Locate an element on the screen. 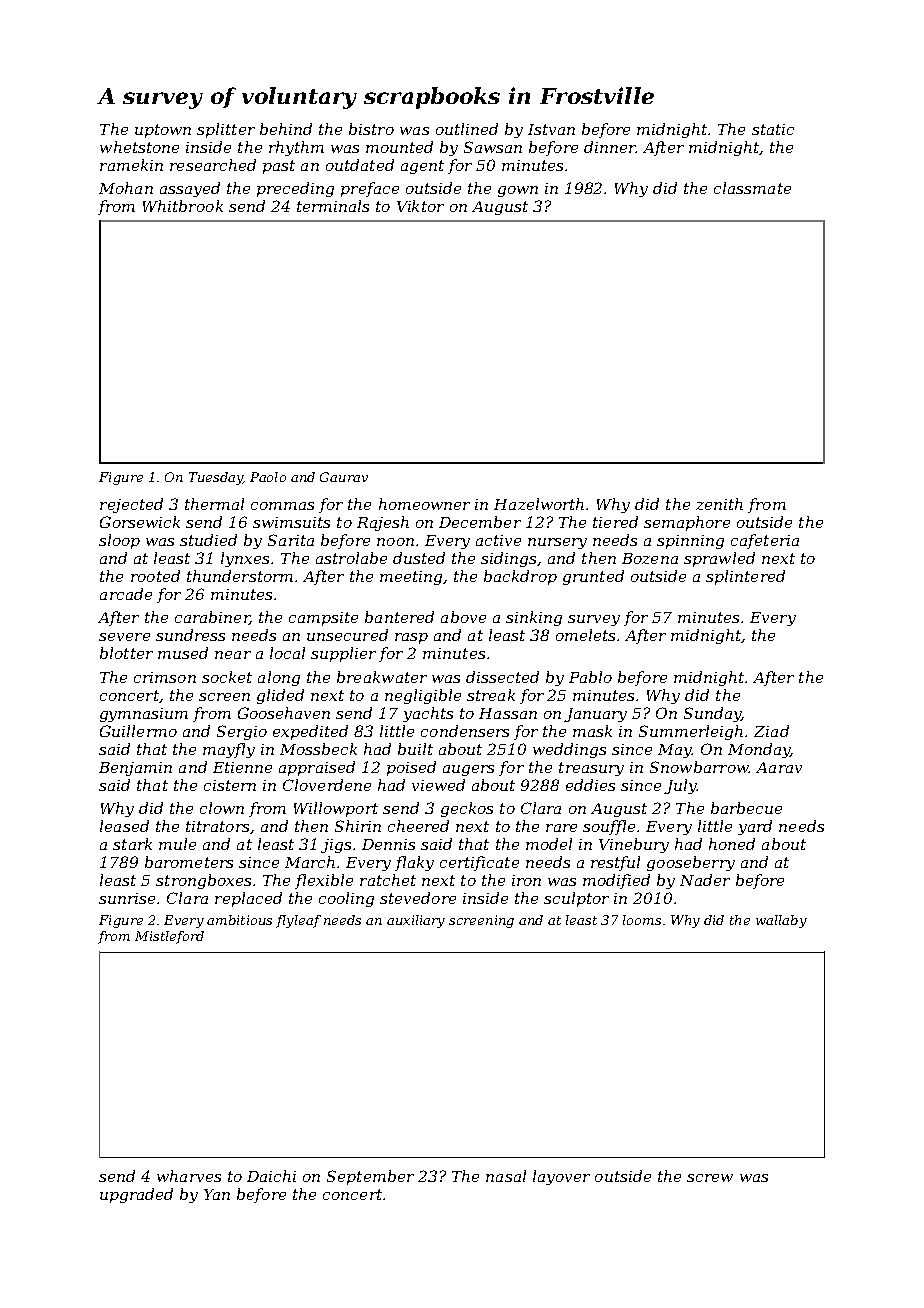 The width and height of the screenshot is (924, 1308). Daichi is located at coordinates (271, 1176).
